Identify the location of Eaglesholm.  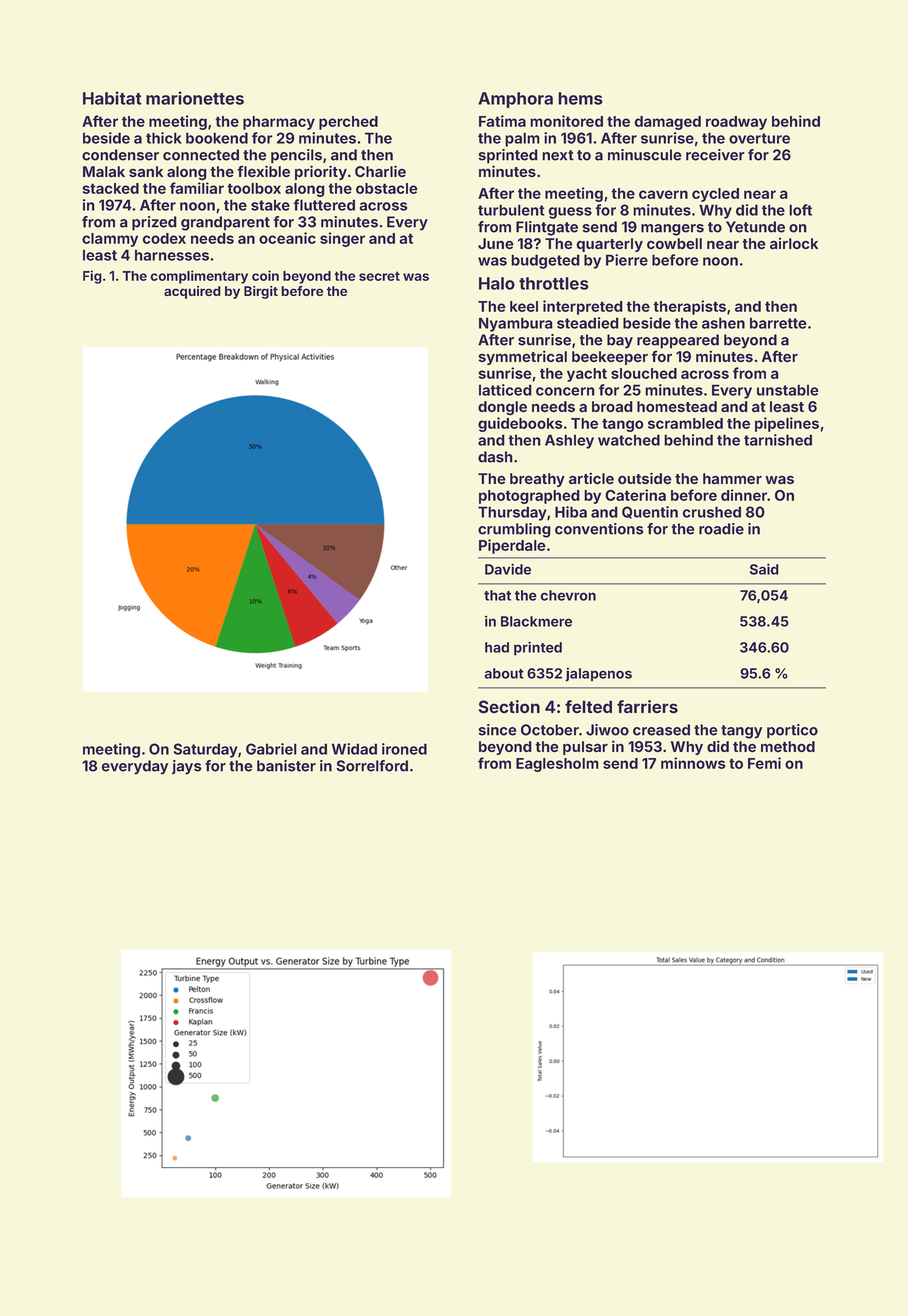
(557, 765).
